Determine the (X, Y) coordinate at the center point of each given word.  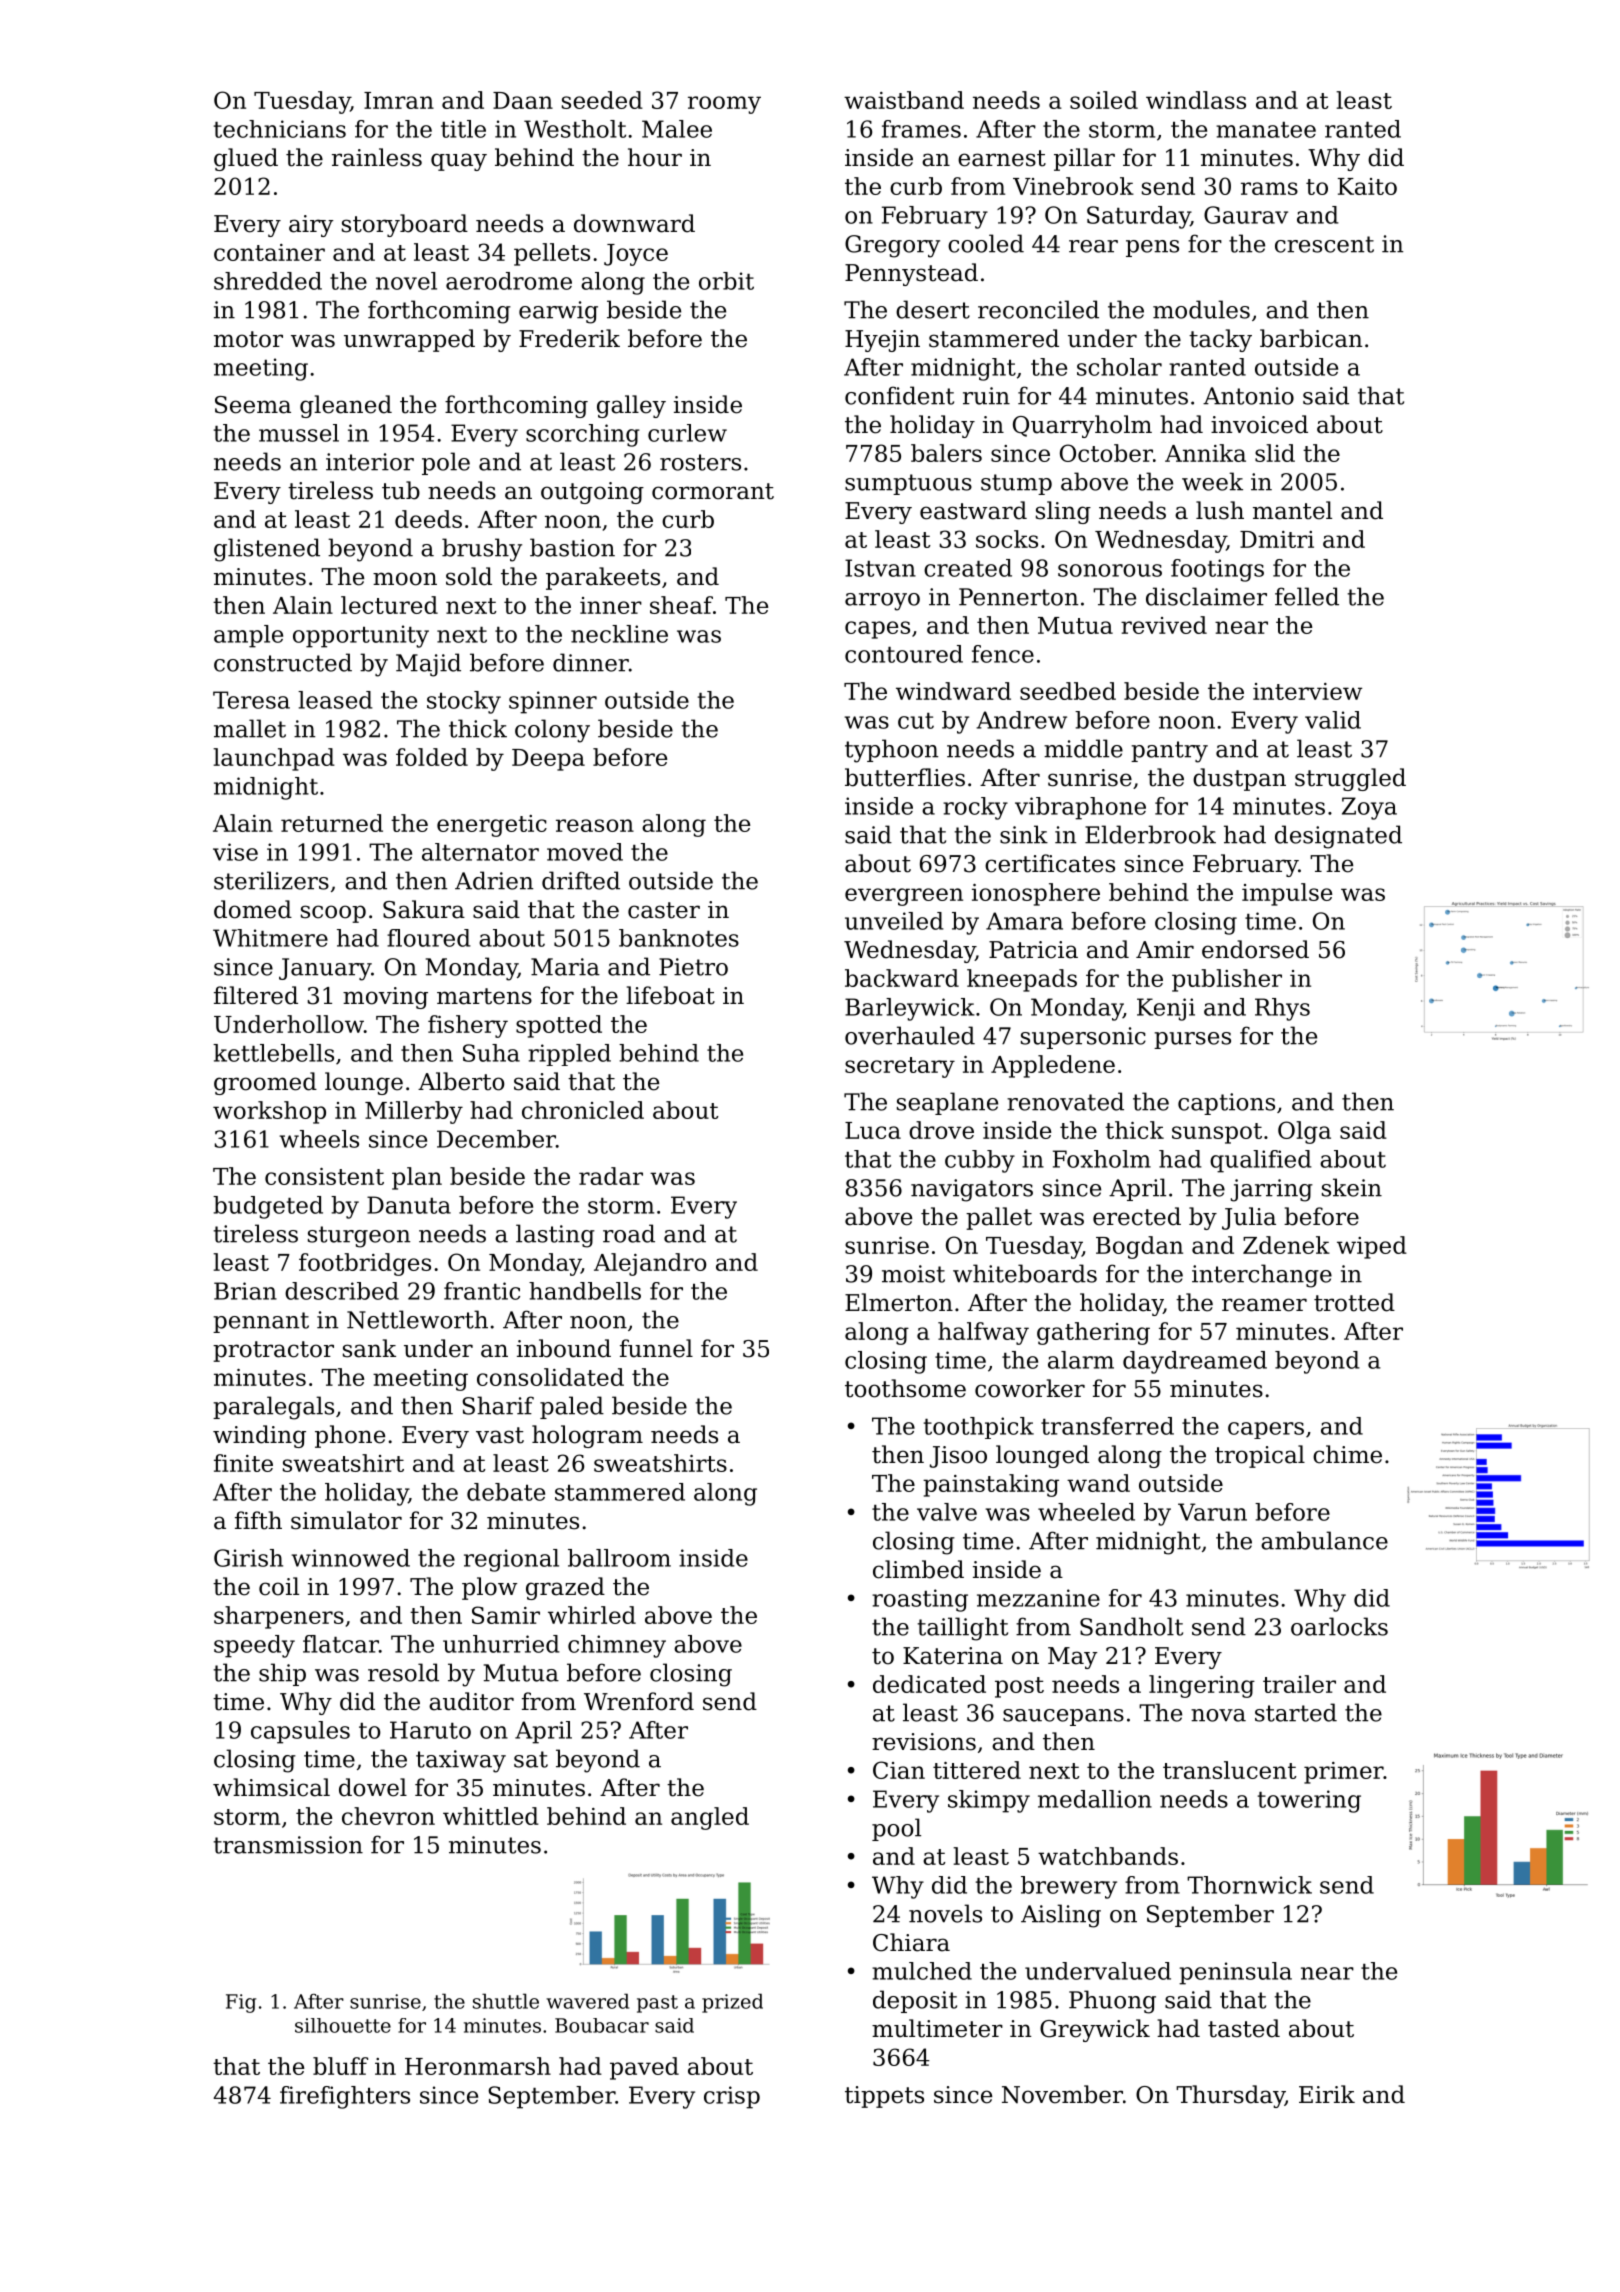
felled (1307, 596)
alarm (1081, 1360)
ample (248, 636)
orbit (726, 281)
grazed (565, 1588)
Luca (873, 1130)
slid (1275, 453)
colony (552, 731)
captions (1226, 1104)
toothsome (905, 1388)
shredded (268, 281)
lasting (555, 1236)
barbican (1311, 338)
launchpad (274, 759)
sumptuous (908, 484)
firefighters (345, 2097)
